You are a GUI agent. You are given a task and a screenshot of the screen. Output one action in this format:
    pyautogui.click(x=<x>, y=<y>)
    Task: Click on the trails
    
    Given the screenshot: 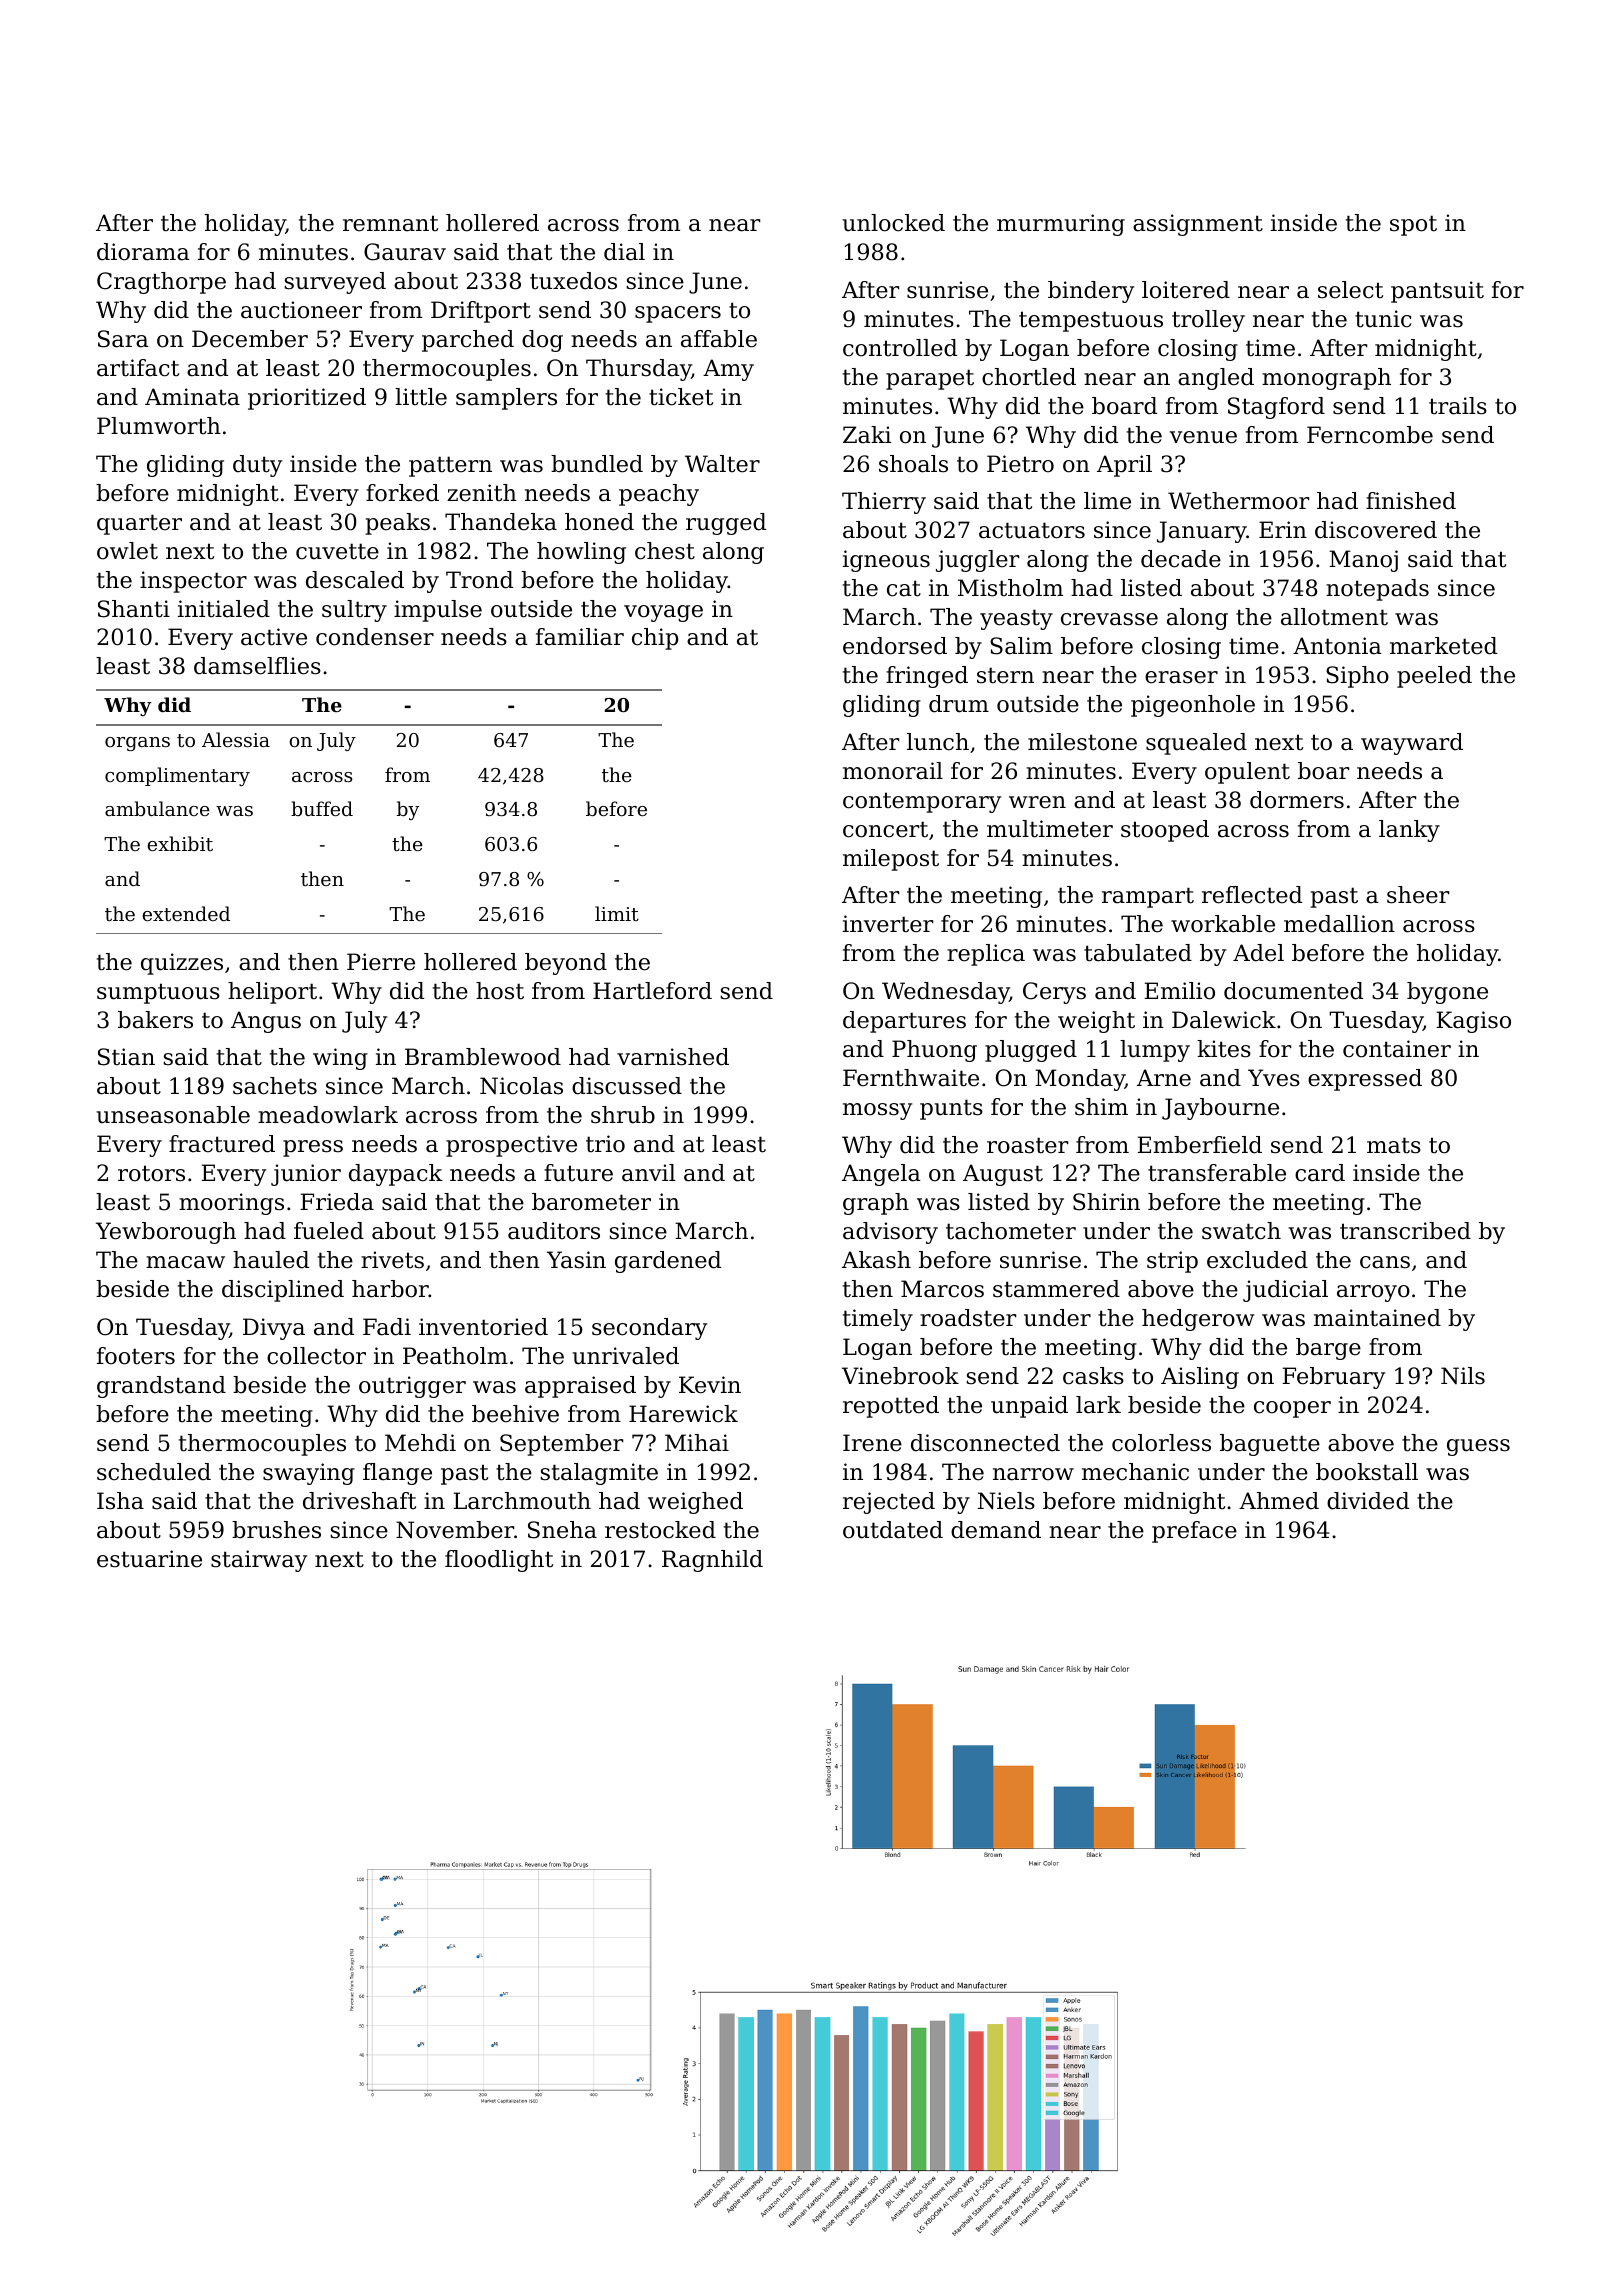 What is the action you would take?
    pyautogui.click(x=1458, y=406)
